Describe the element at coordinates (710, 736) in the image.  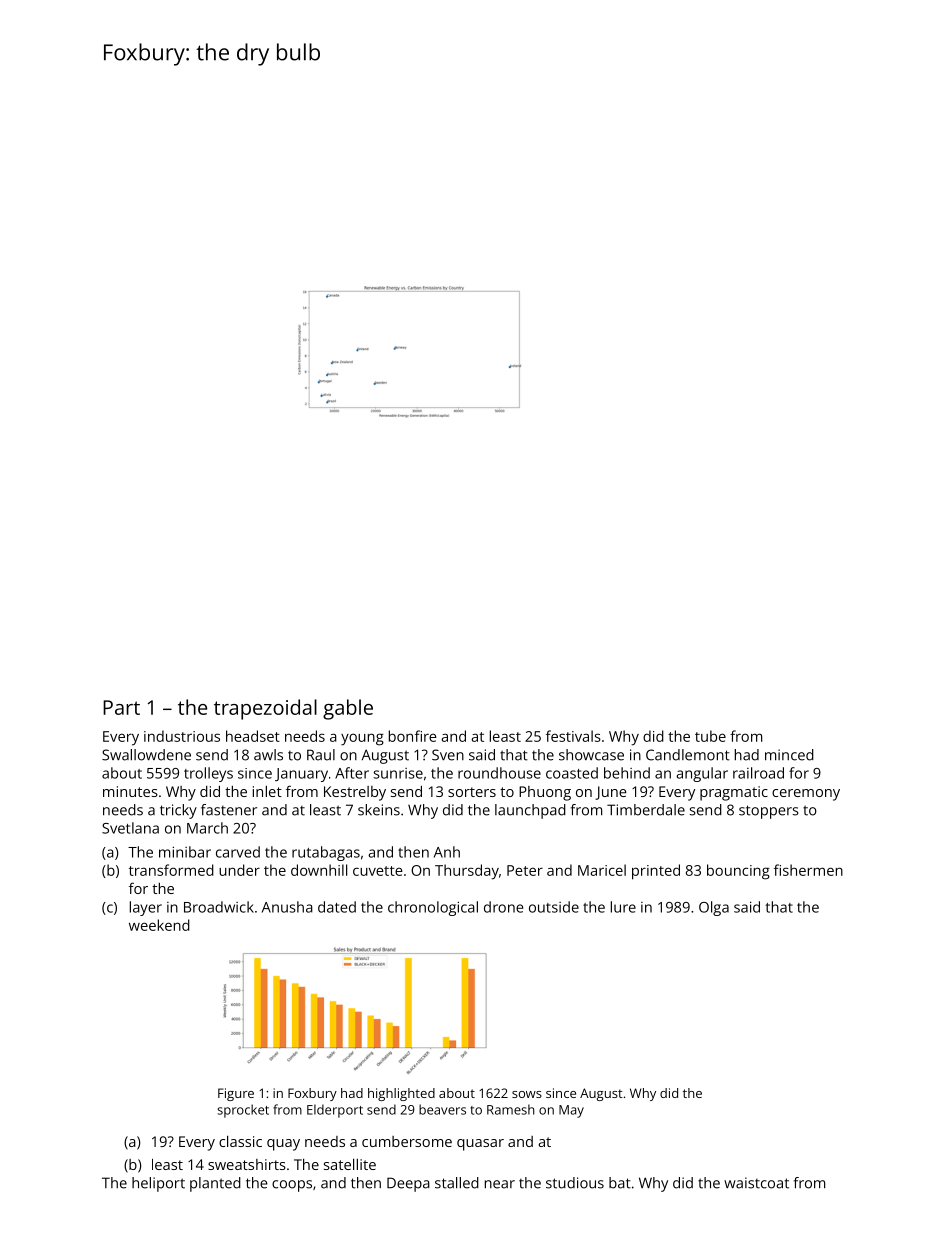
I see `tube` at that location.
